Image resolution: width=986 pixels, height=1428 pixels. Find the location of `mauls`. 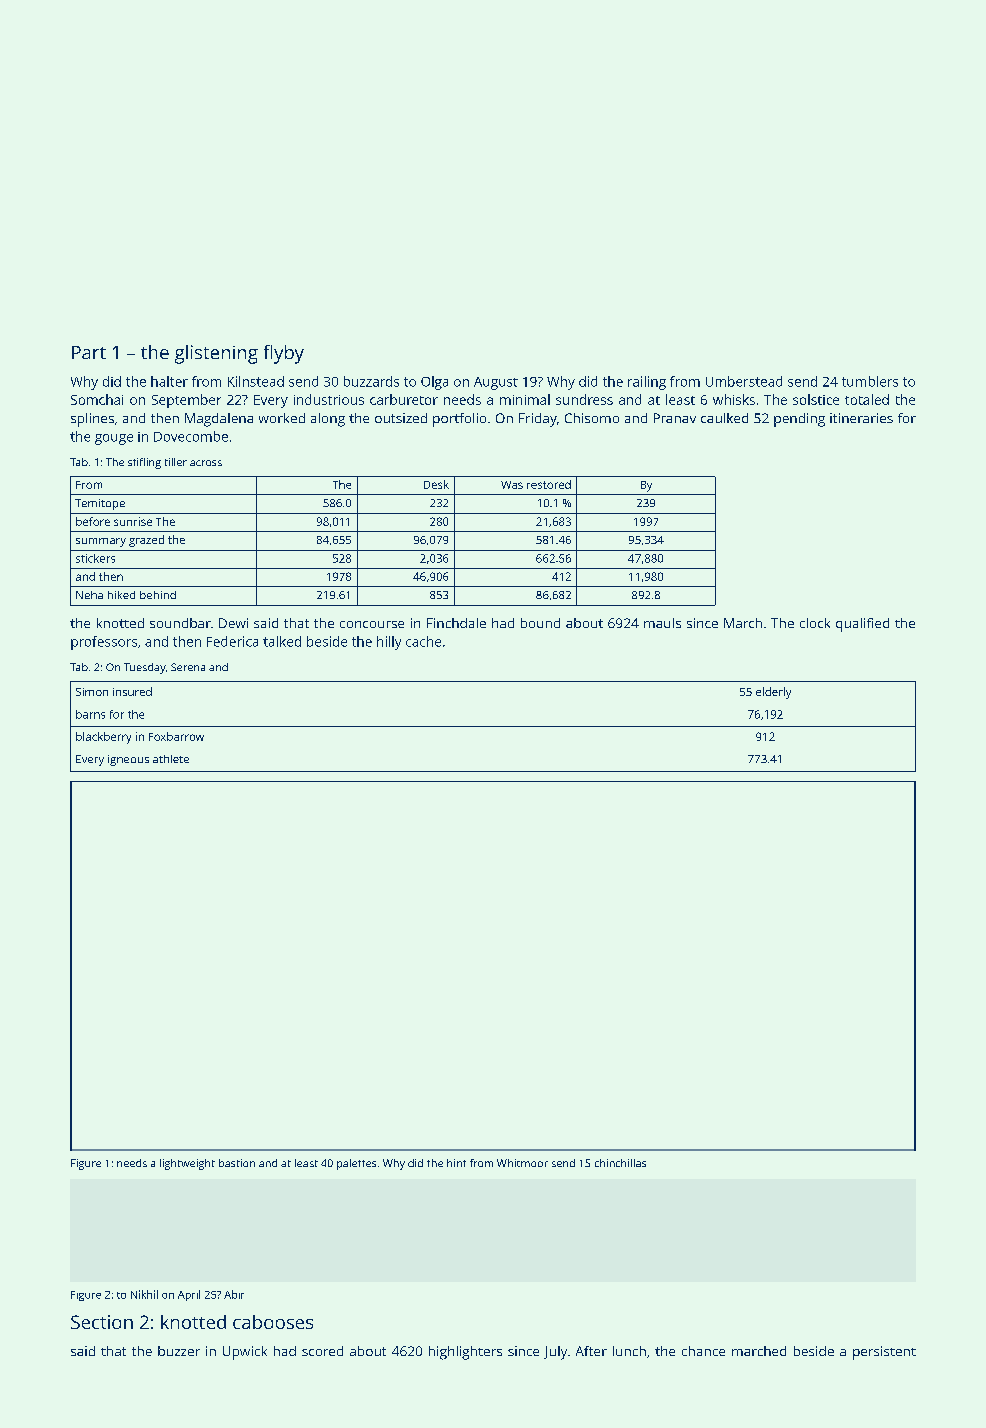

mauls is located at coordinates (662, 623).
